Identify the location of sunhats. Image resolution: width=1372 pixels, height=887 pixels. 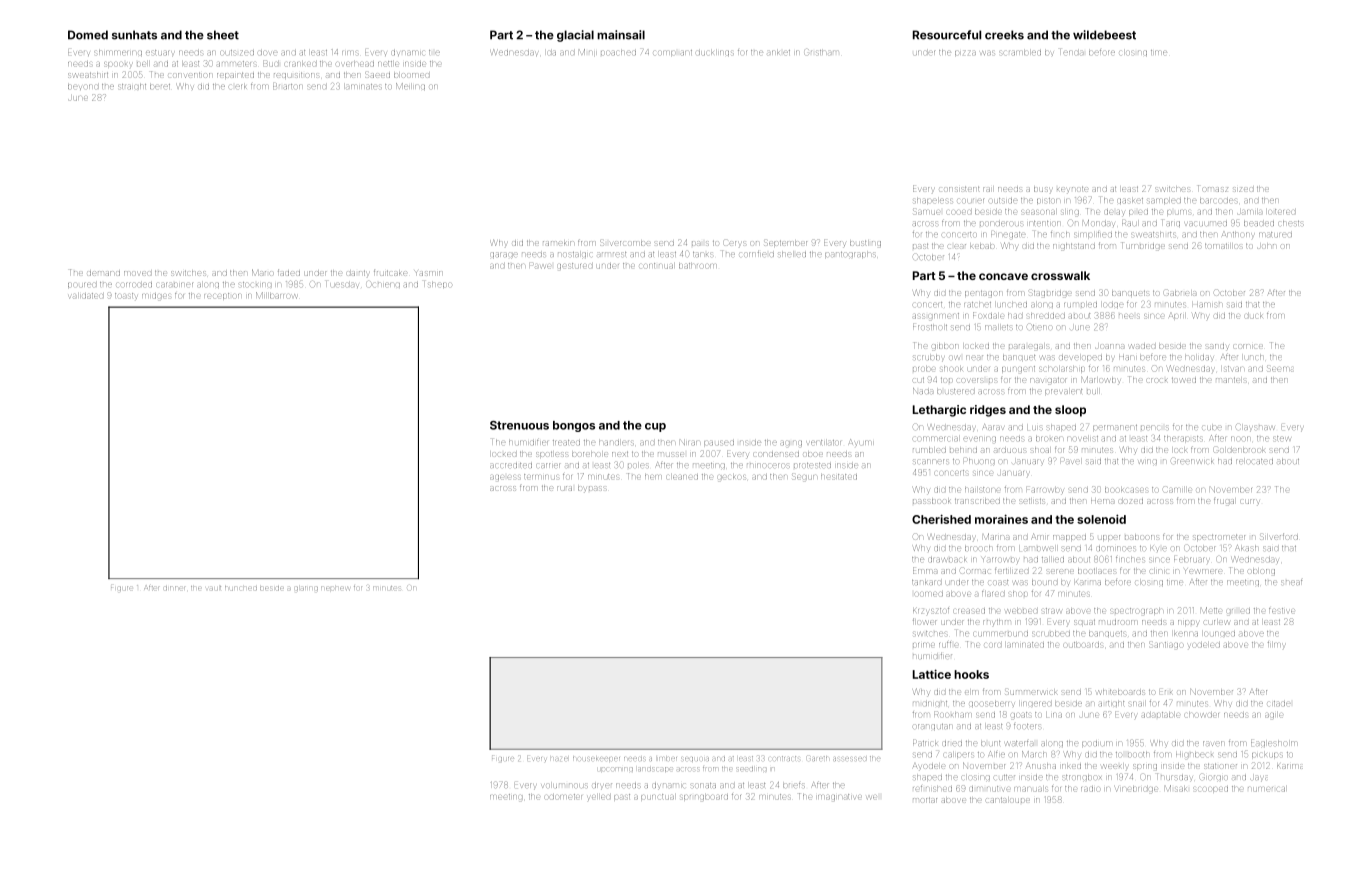
(134, 35).
